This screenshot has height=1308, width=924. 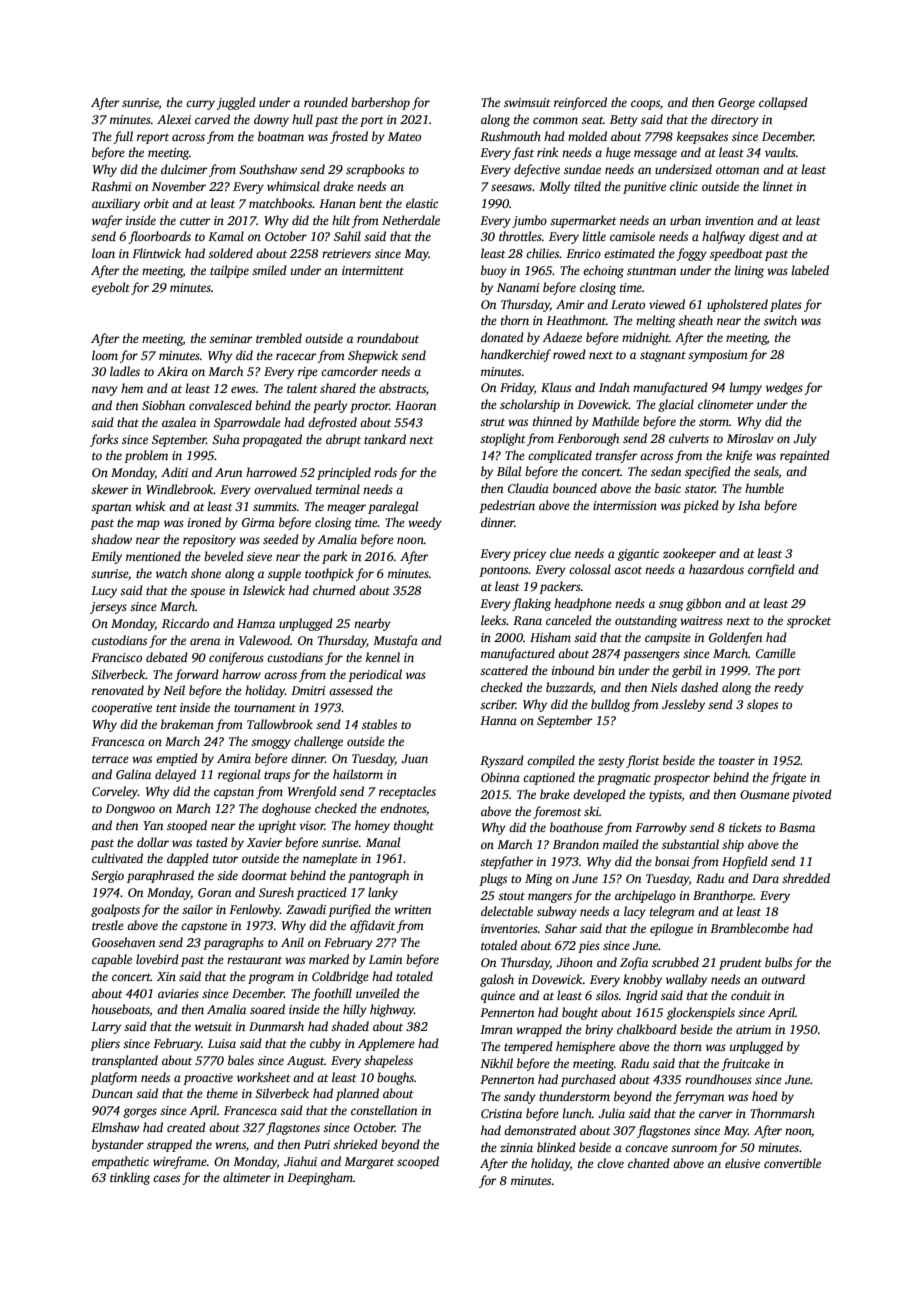 What do you see at coordinates (343, 440) in the screenshot?
I see `abrupt` at bounding box center [343, 440].
